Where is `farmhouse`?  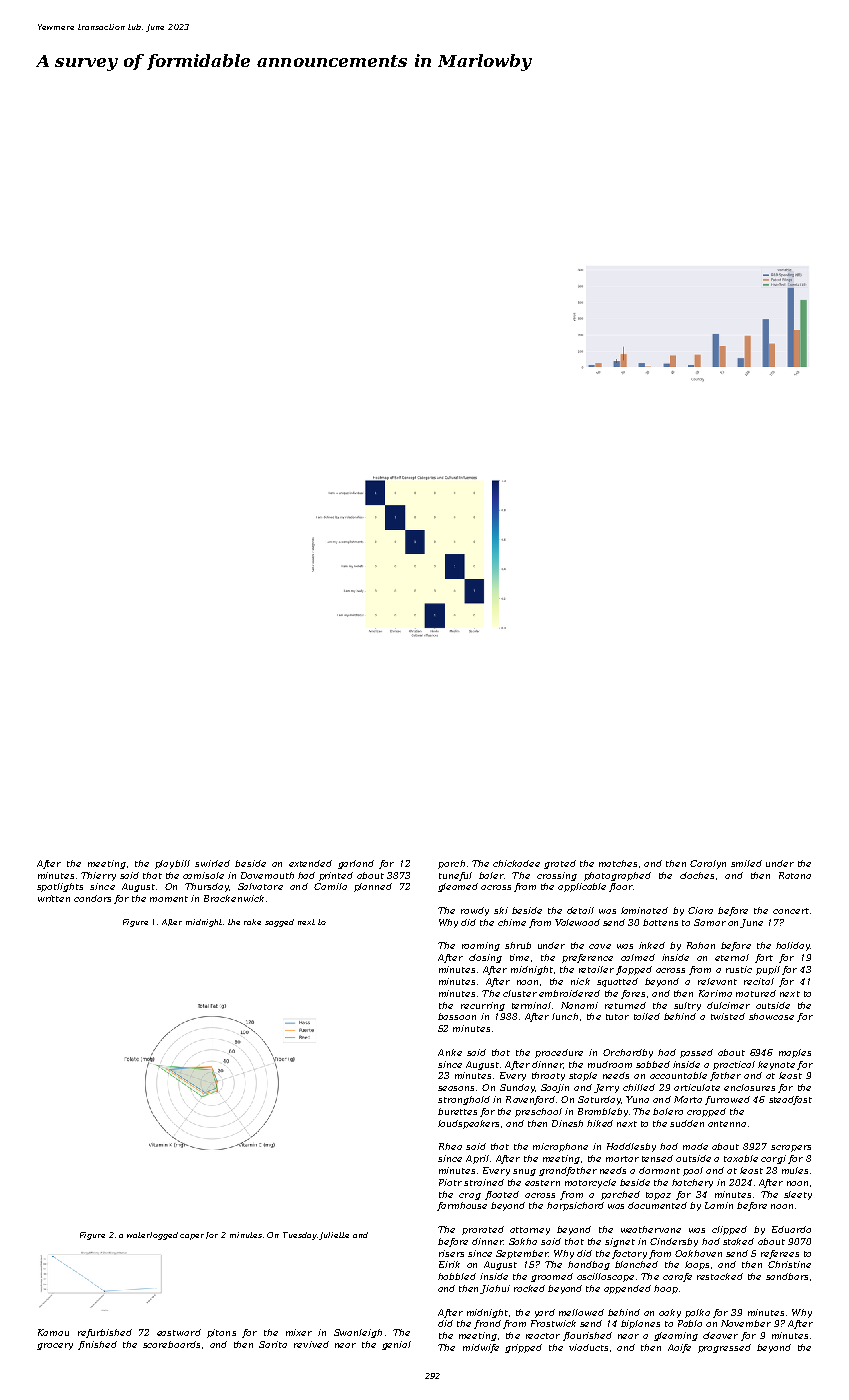
farmhouse is located at coordinates (462, 1206).
